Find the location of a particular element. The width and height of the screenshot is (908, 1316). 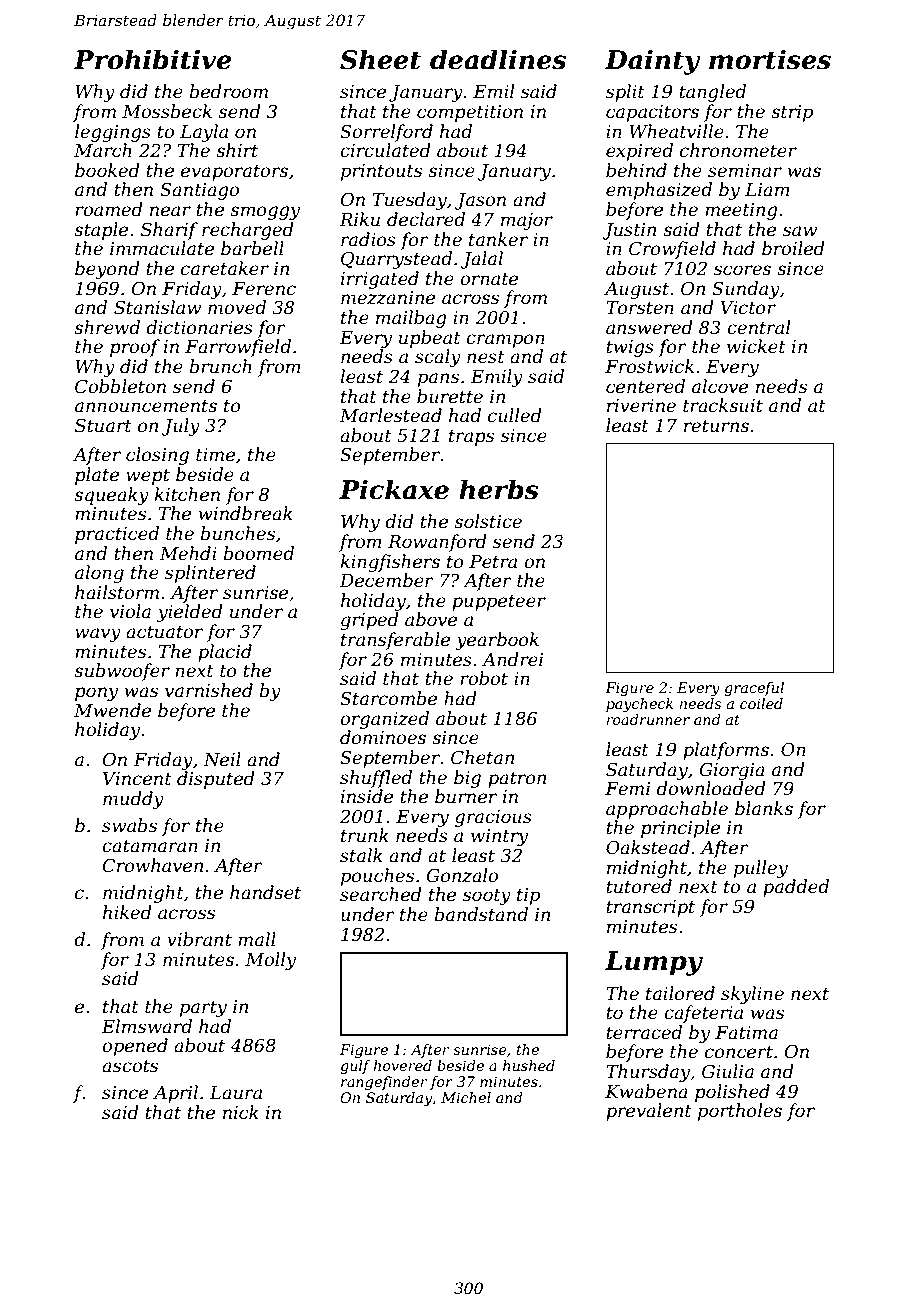

handset is located at coordinates (265, 892).
